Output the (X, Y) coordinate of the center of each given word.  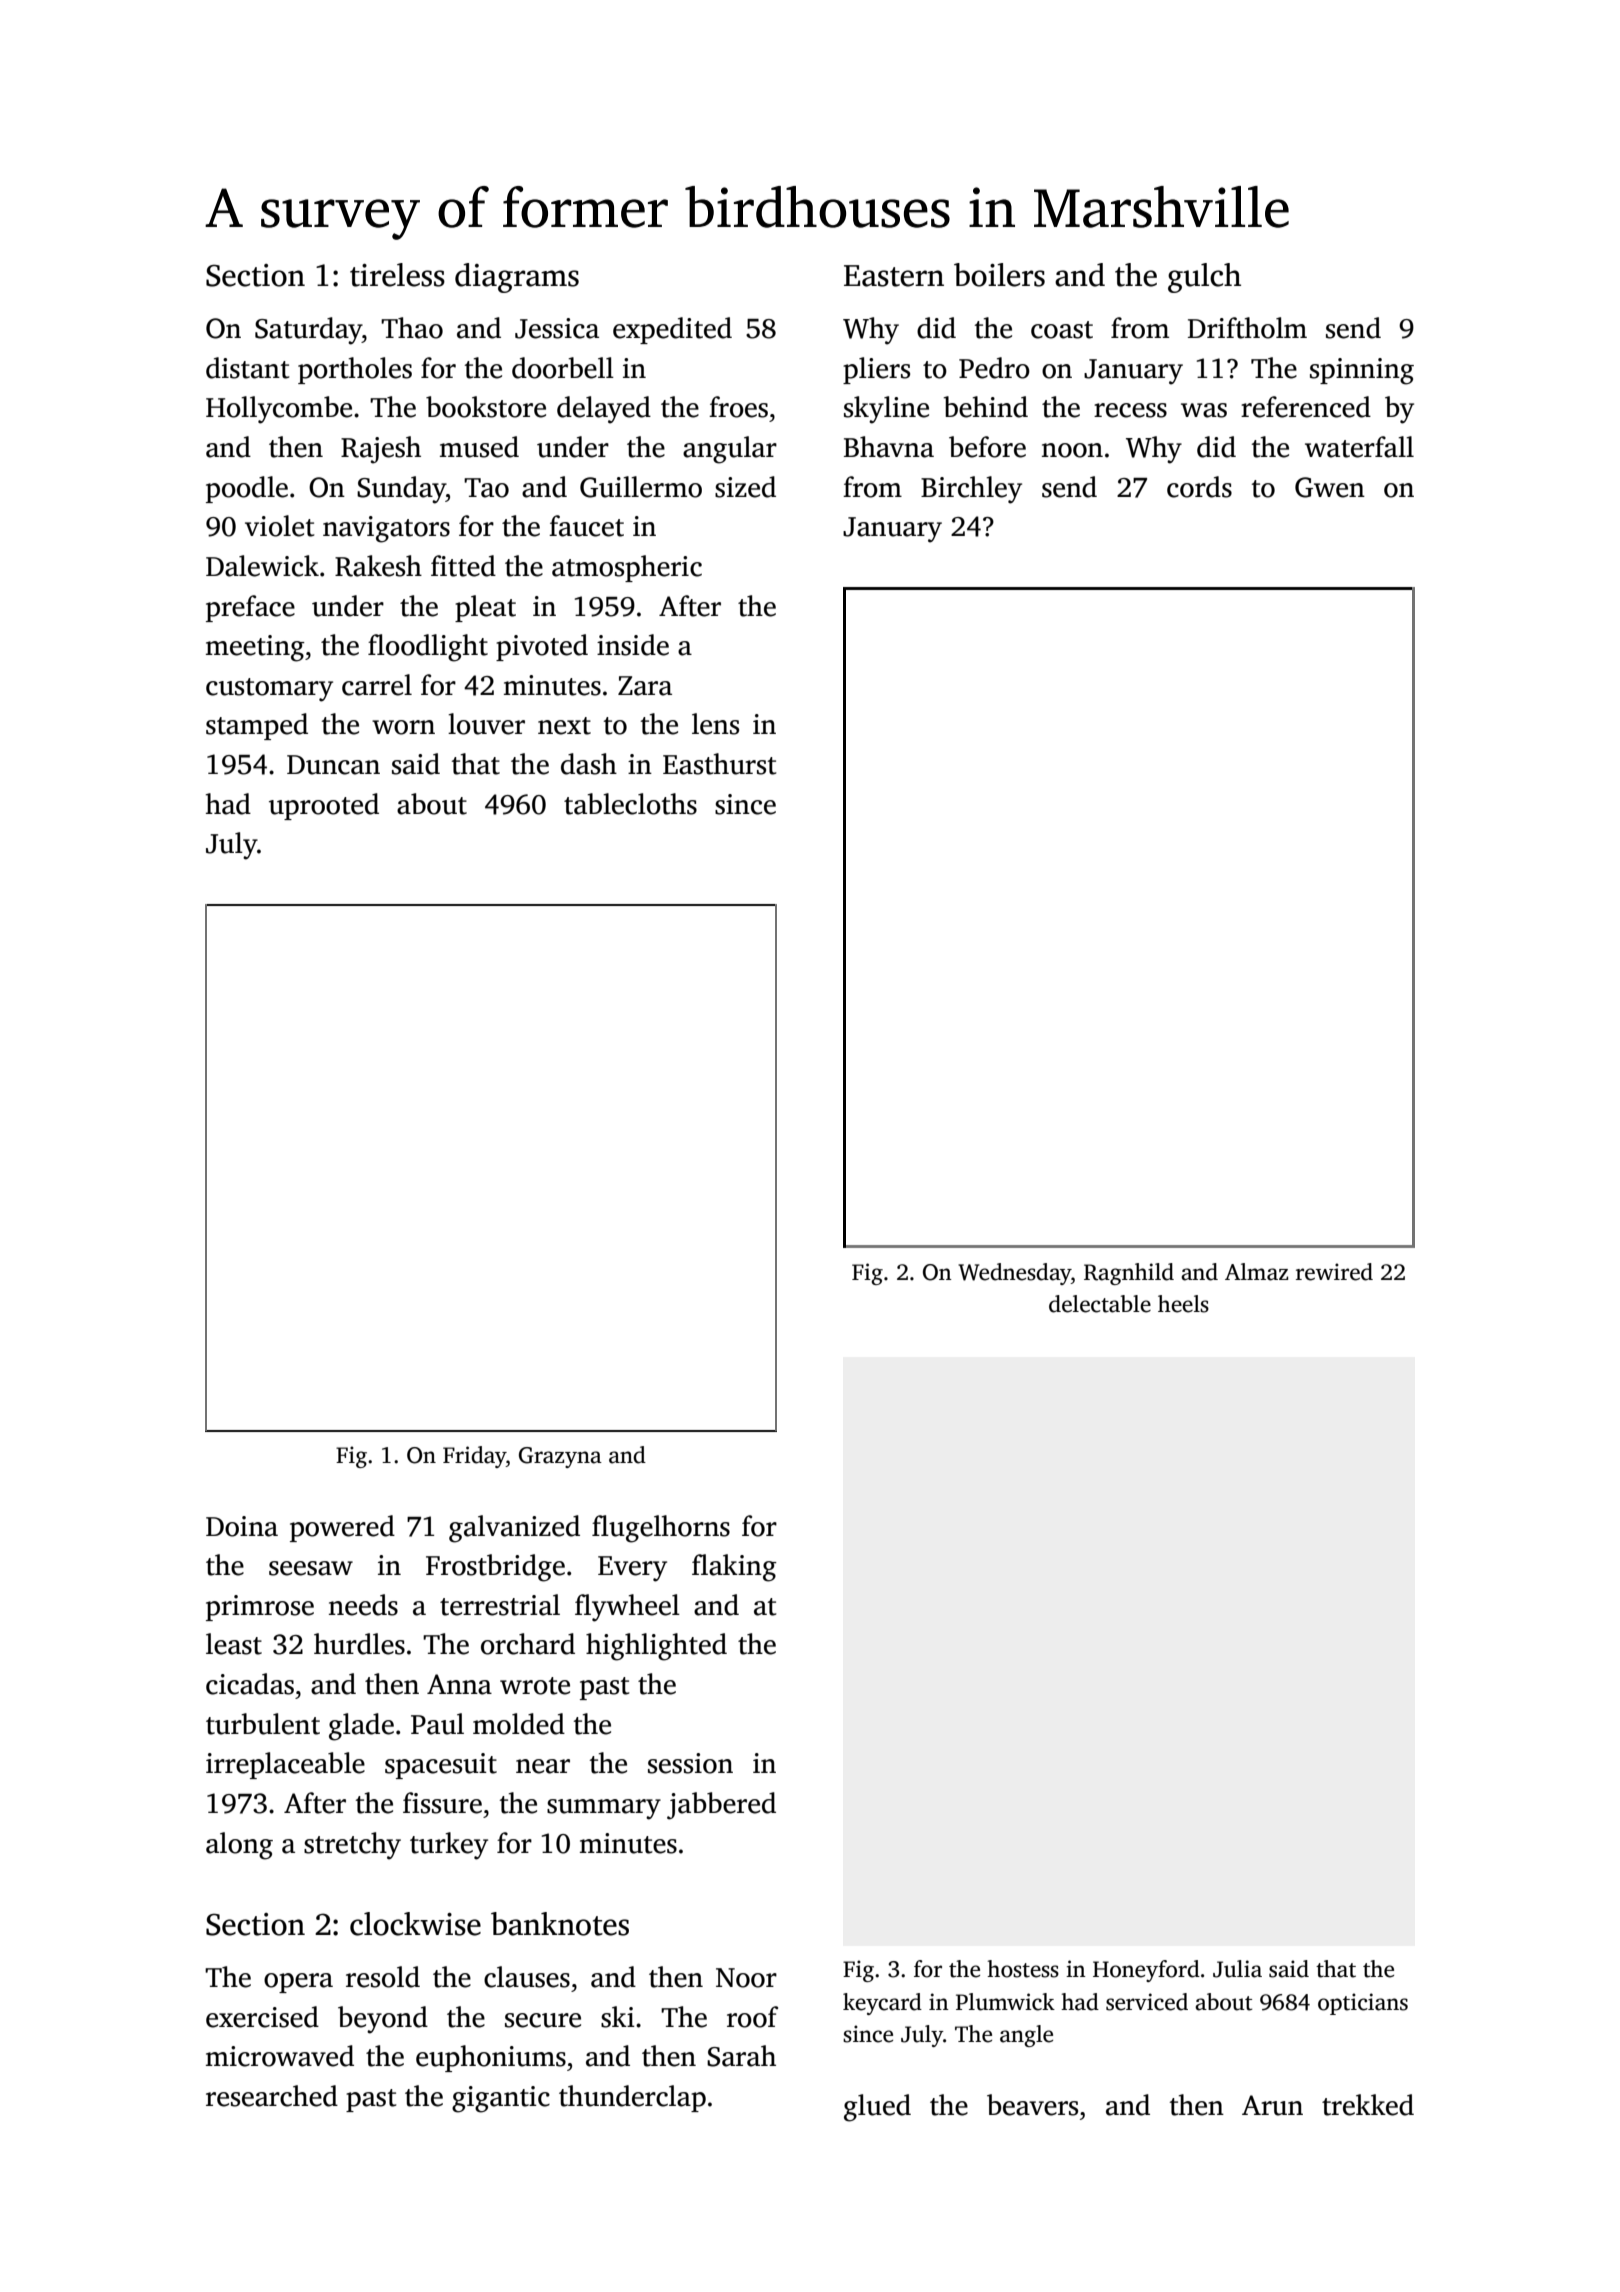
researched (272, 2096)
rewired (1334, 1272)
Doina (242, 1526)
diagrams (517, 278)
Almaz (1256, 1272)
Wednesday (1014, 1274)
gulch (1204, 278)
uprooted (324, 806)
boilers (999, 275)
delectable (1100, 1304)
